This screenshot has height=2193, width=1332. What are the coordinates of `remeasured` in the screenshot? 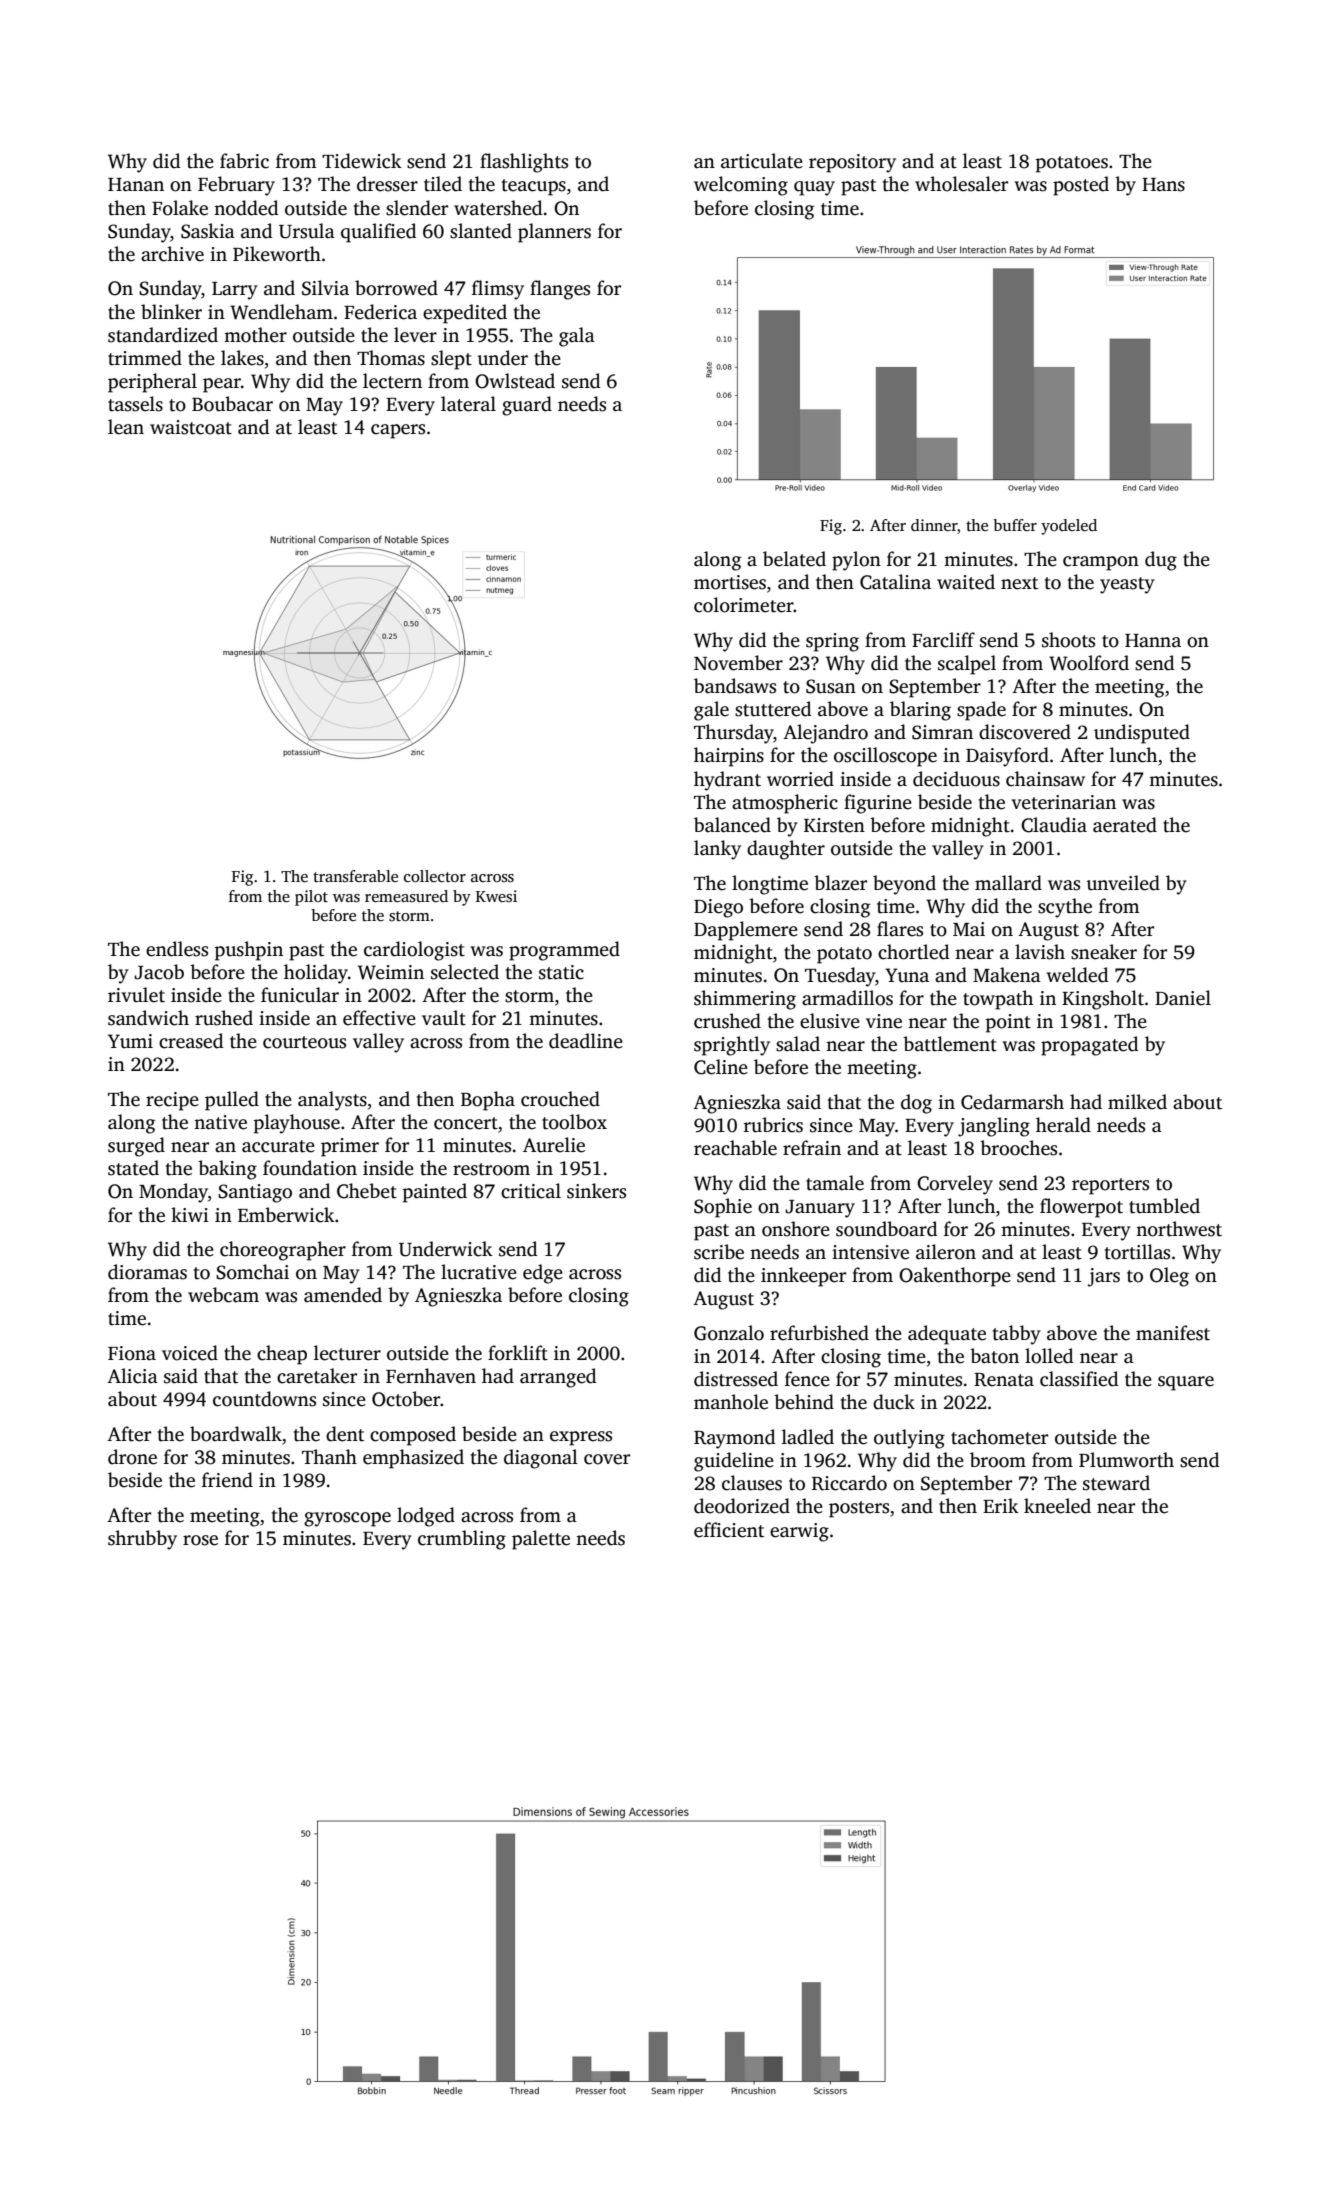 It's located at (406, 896).
